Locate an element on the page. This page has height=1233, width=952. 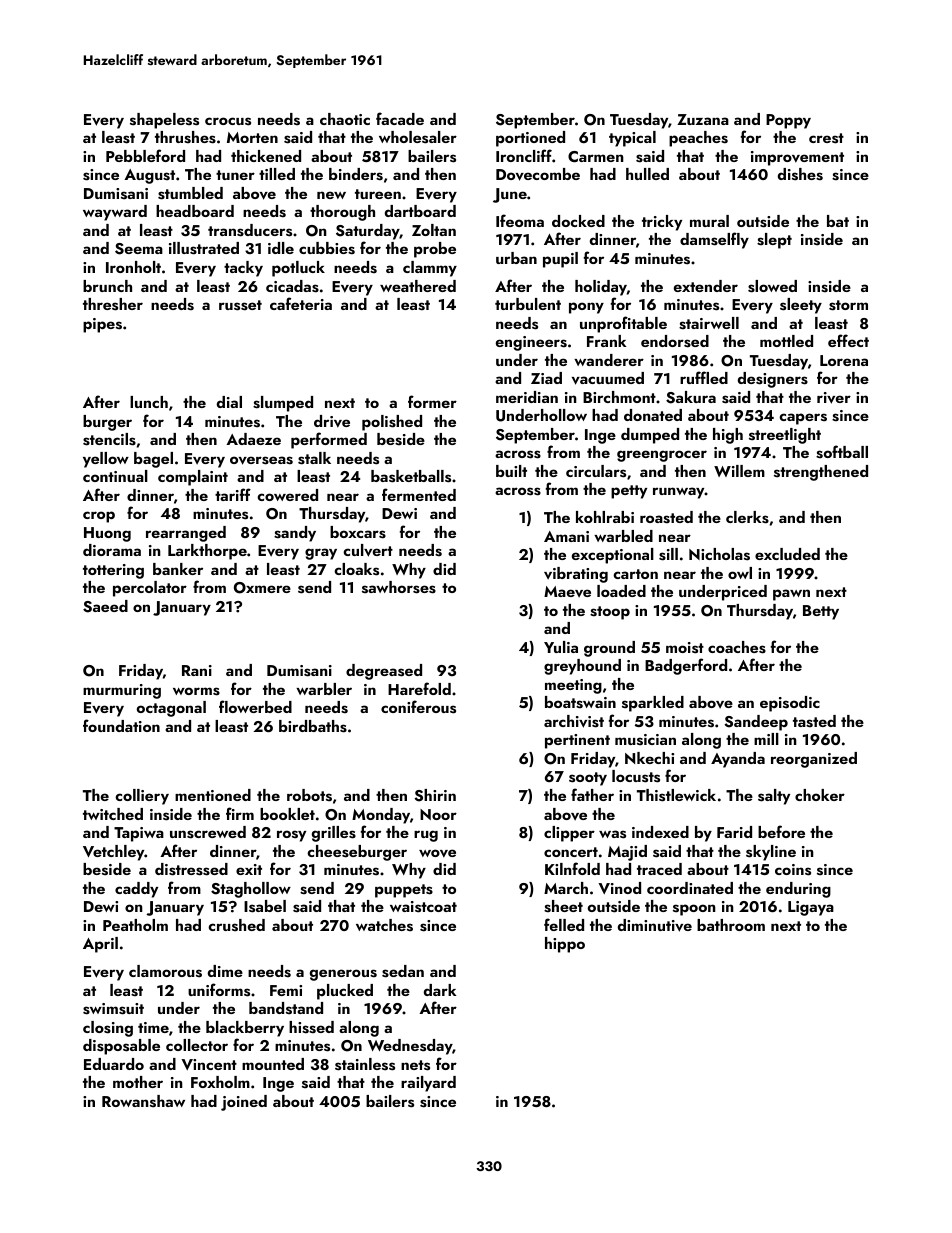
russet is located at coordinates (240, 305).
